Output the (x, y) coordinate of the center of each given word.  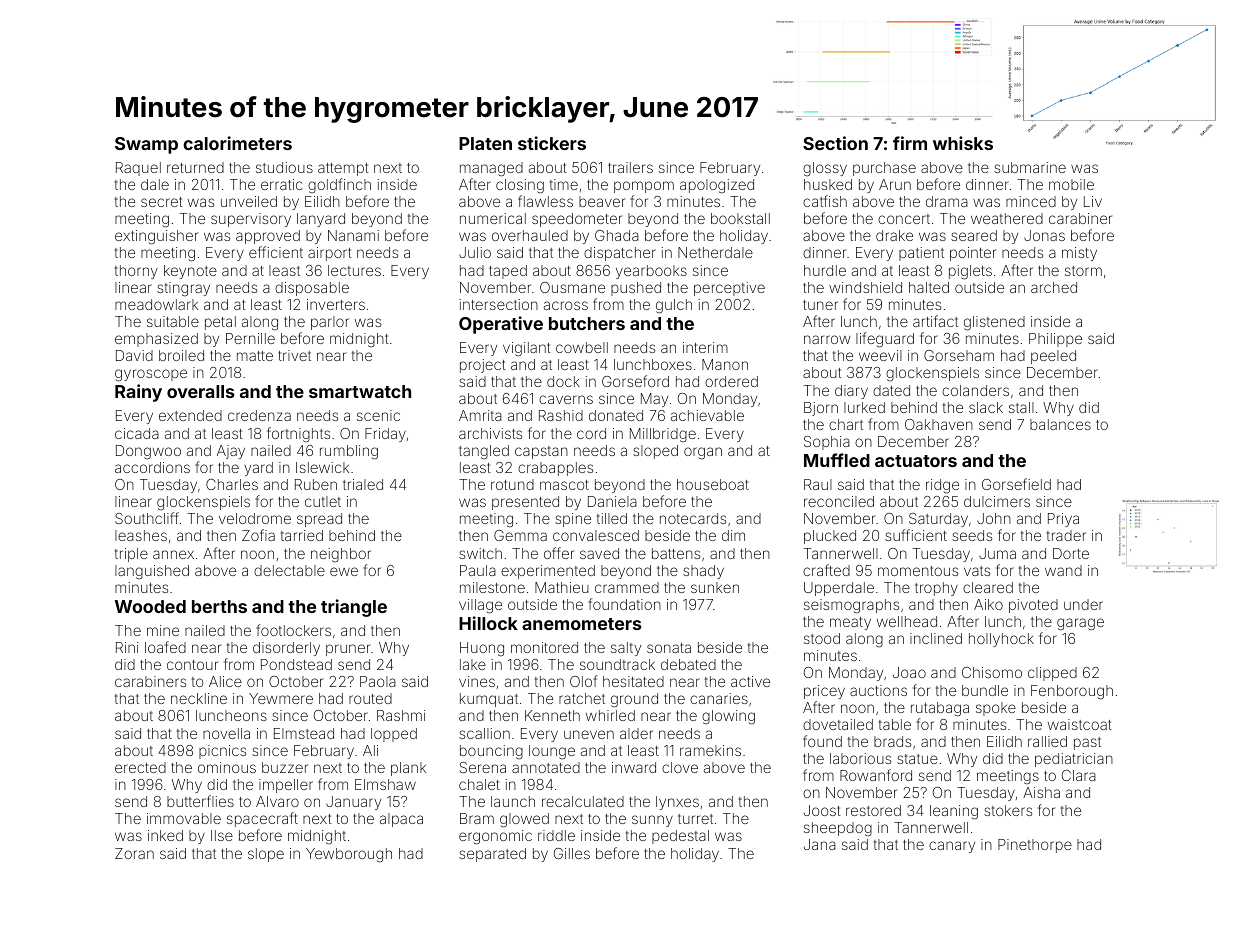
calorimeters (237, 143)
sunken (715, 587)
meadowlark (156, 304)
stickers (552, 143)
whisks (963, 143)
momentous (918, 571)
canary (952, 847)
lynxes (677, 803)
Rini (127, 647)
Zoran (134, 853)
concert (904, 219)
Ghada (617, 235)
